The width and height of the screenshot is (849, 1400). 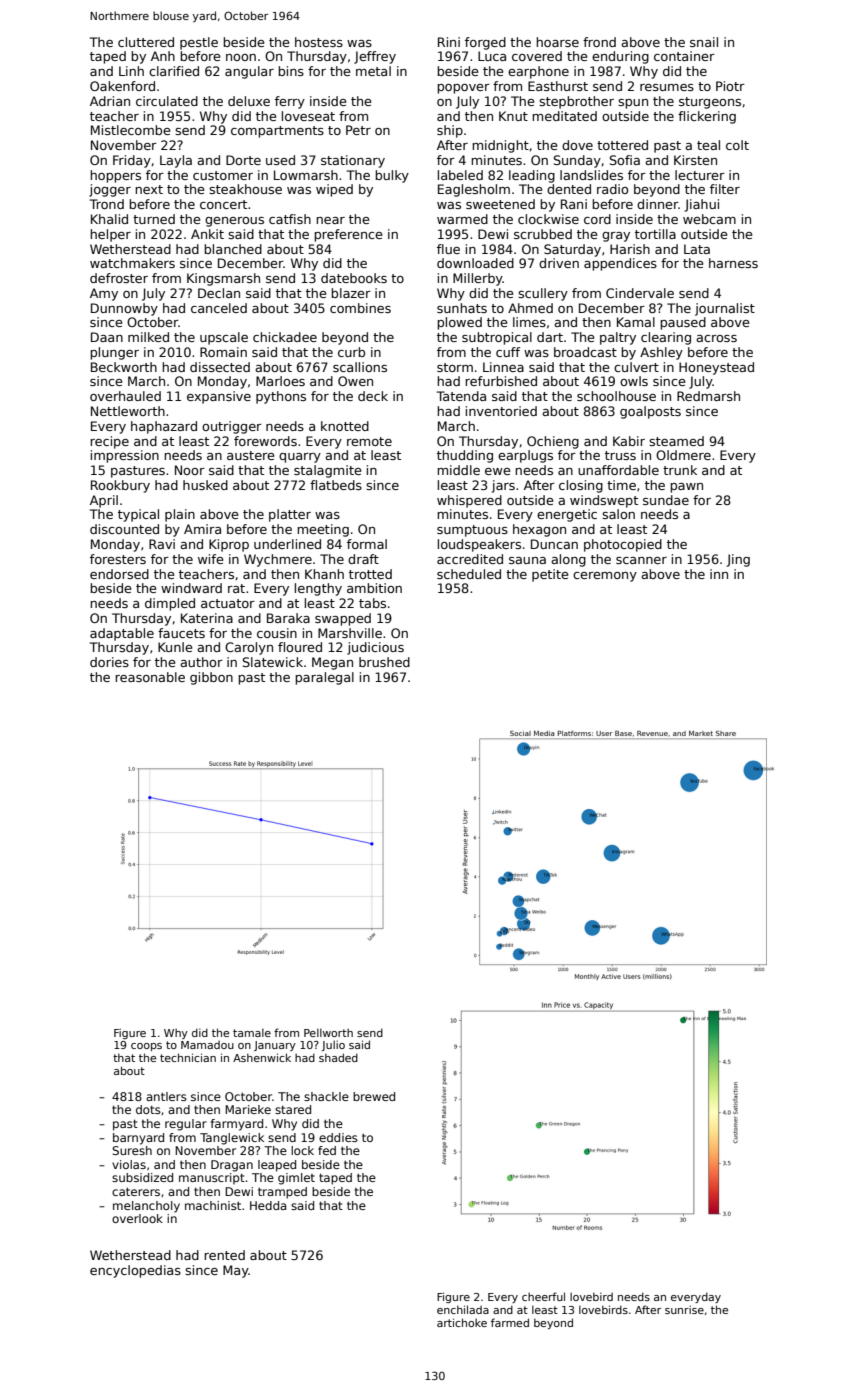 I want to click on artichoke, so click(x=462, y=1322).
